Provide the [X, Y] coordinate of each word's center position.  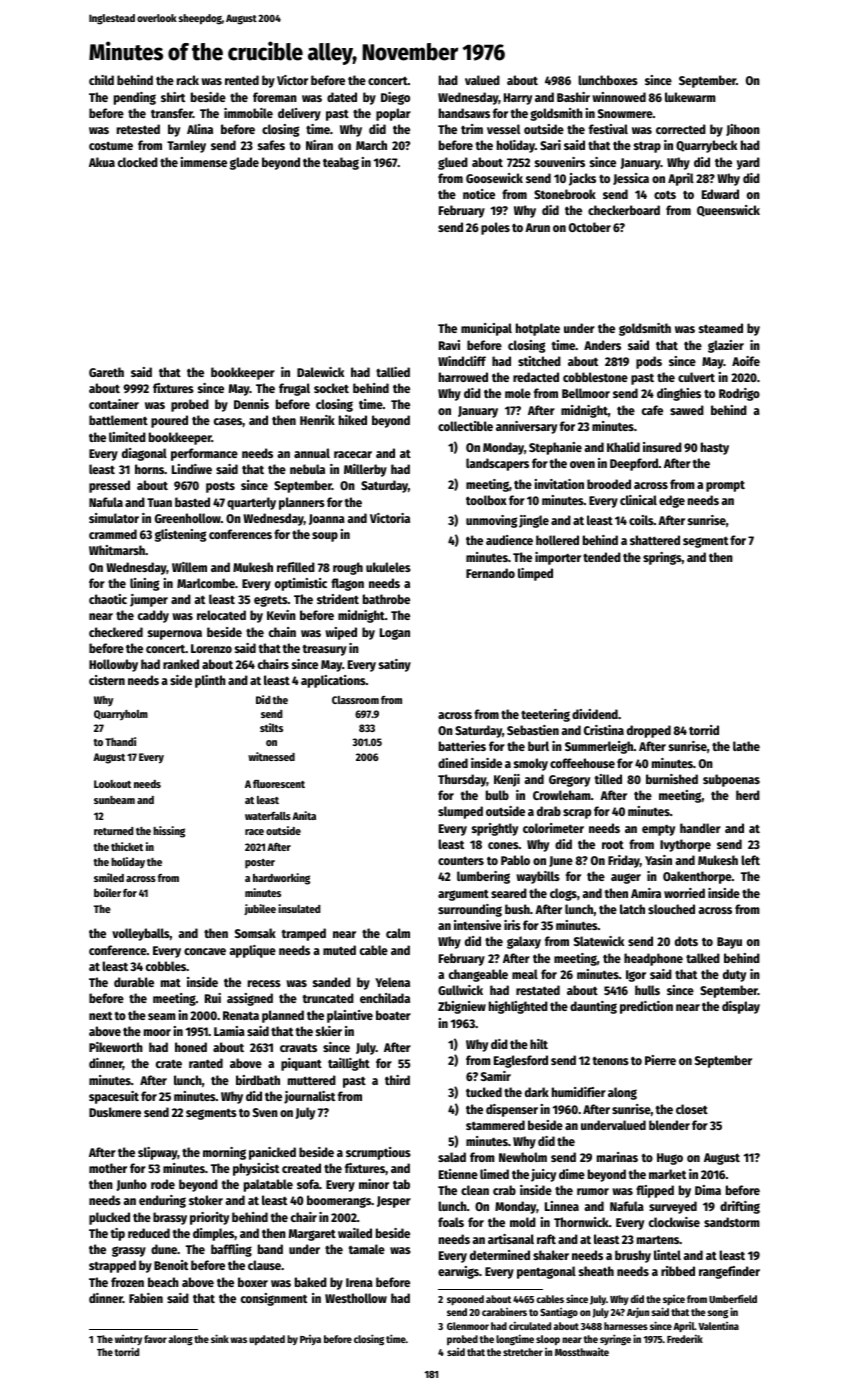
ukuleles [388, 567]
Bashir [573, 97]
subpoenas [731, 780]
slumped [460, 812]
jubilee [260, 909]
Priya [310, 1340]
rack [188, 80]
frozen [127, 1282]
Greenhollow [188, 518]
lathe [746, 746]
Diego [395, 98]
